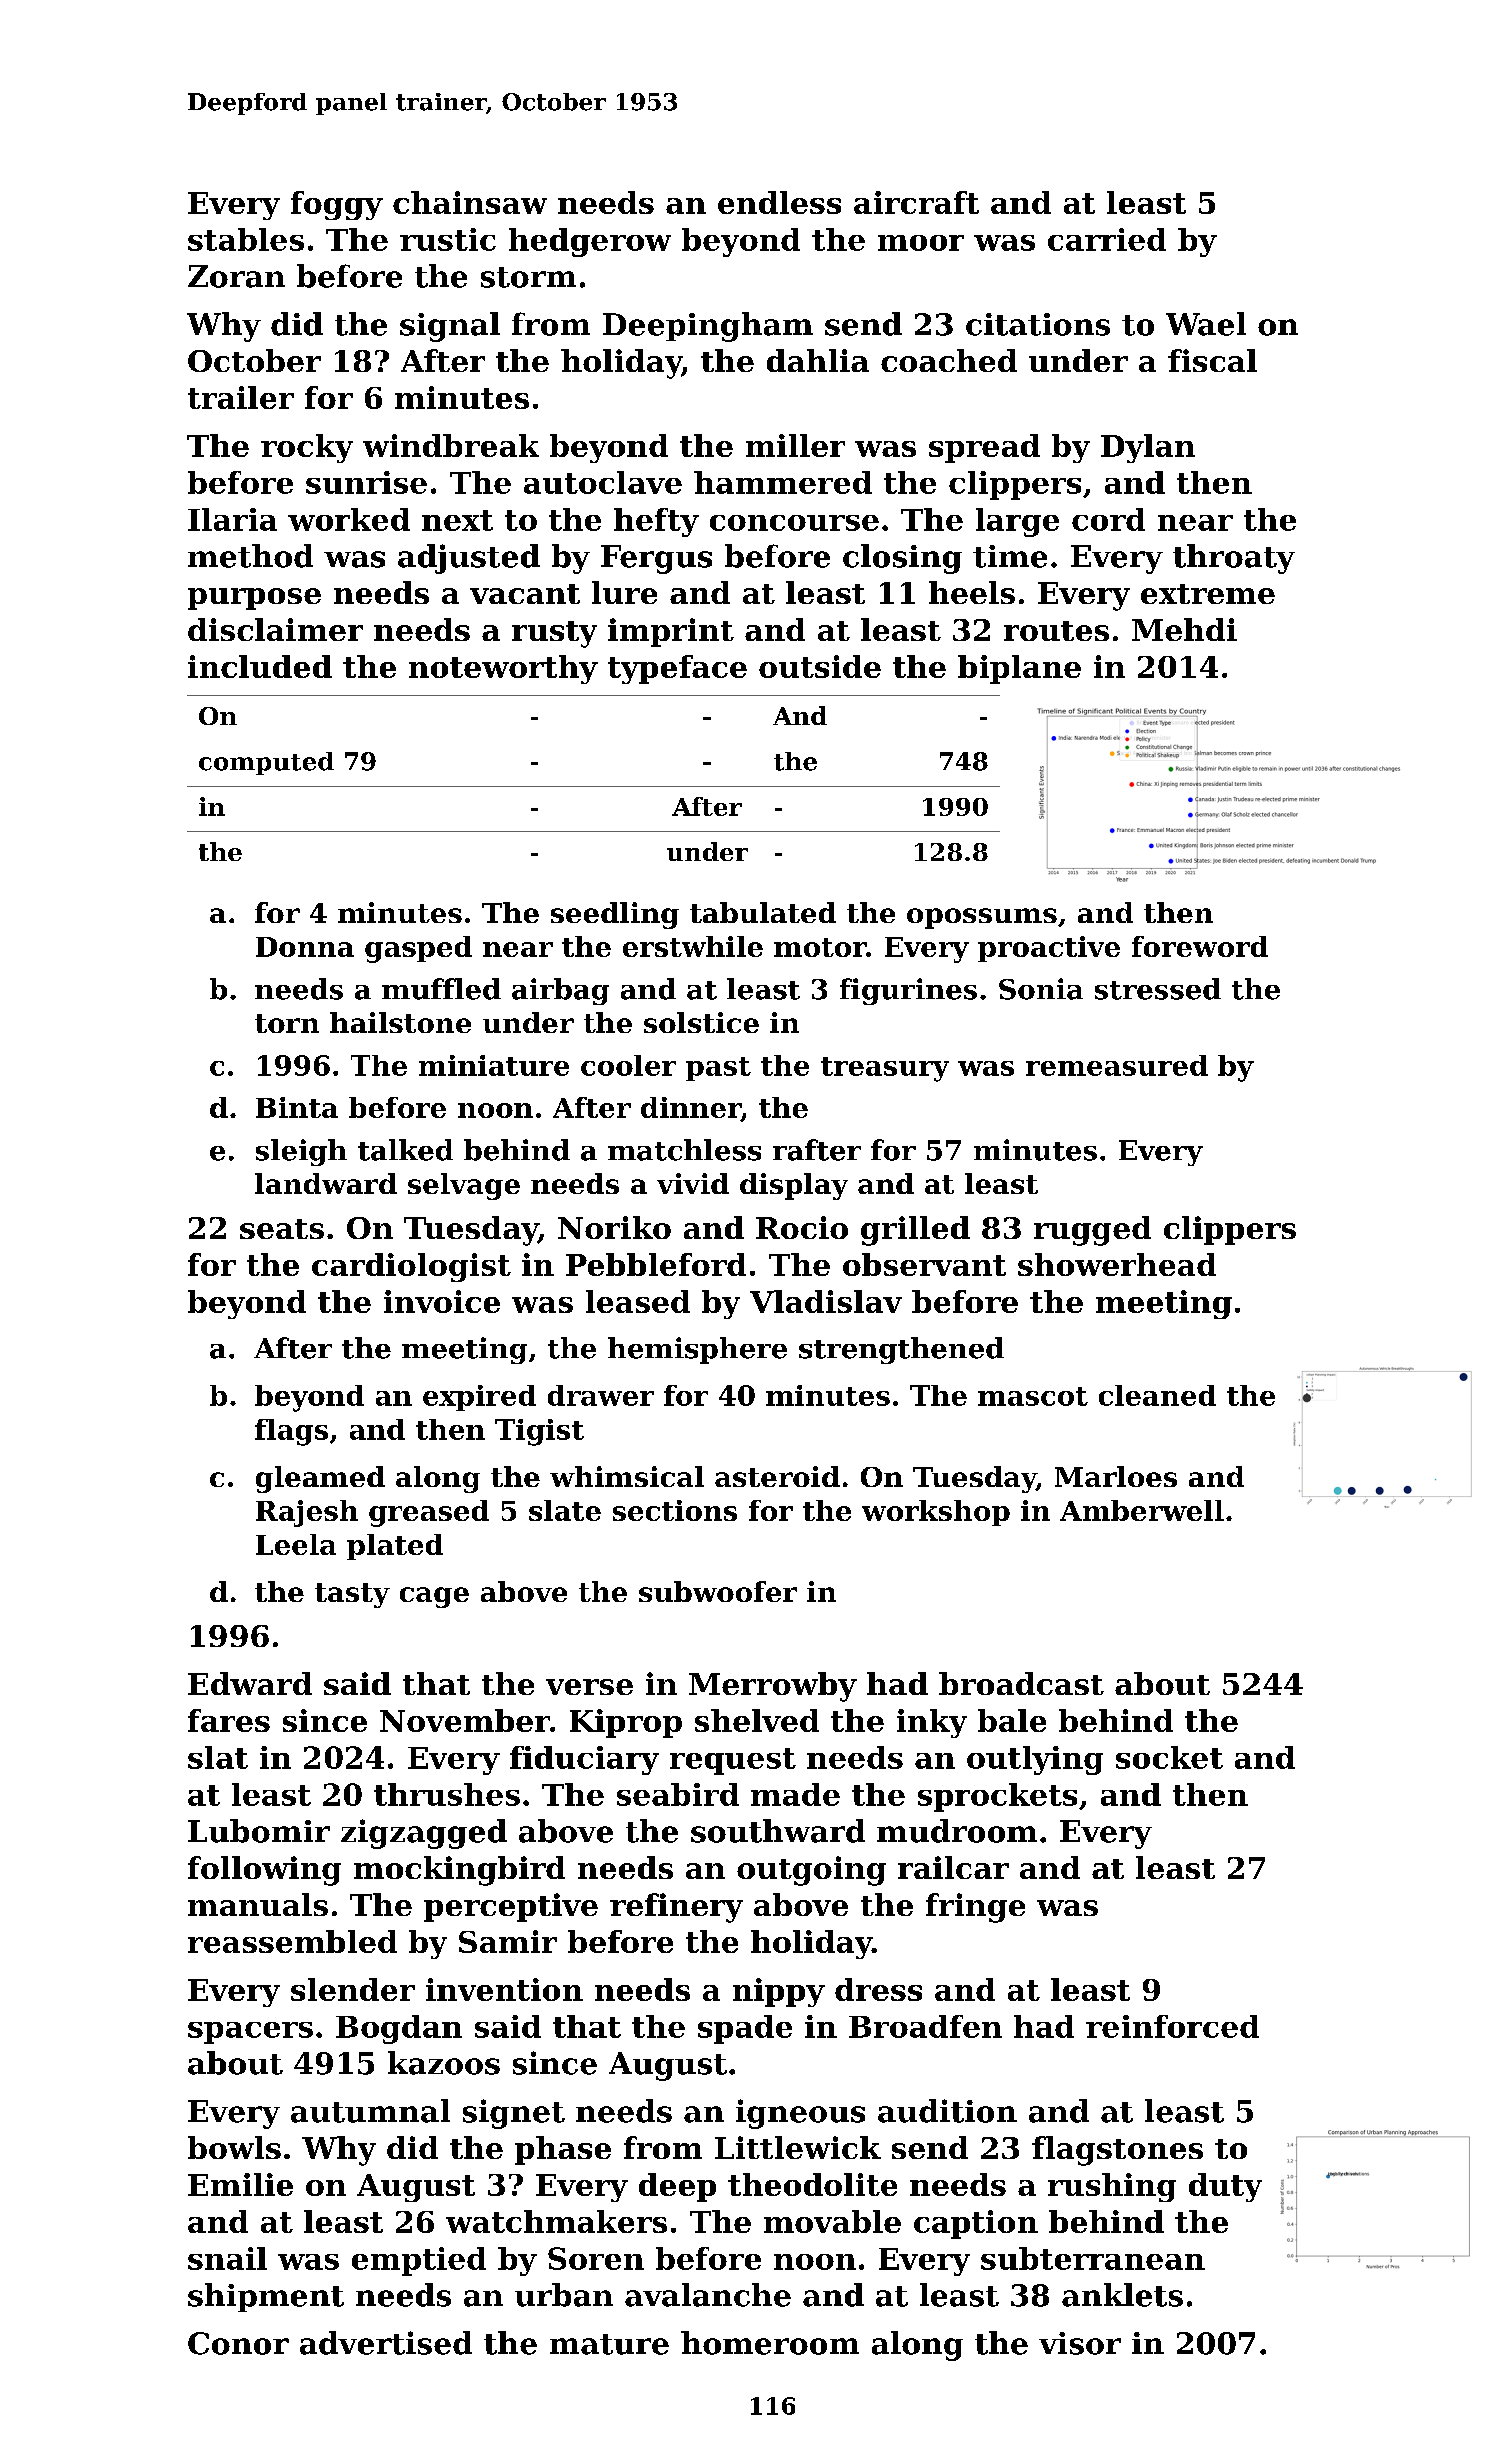 The image size is (1496, 2464). What do you see at coordinates (1172, 2026) in the page?
I see `reinforced` at bounding box center [1172, 2026].
